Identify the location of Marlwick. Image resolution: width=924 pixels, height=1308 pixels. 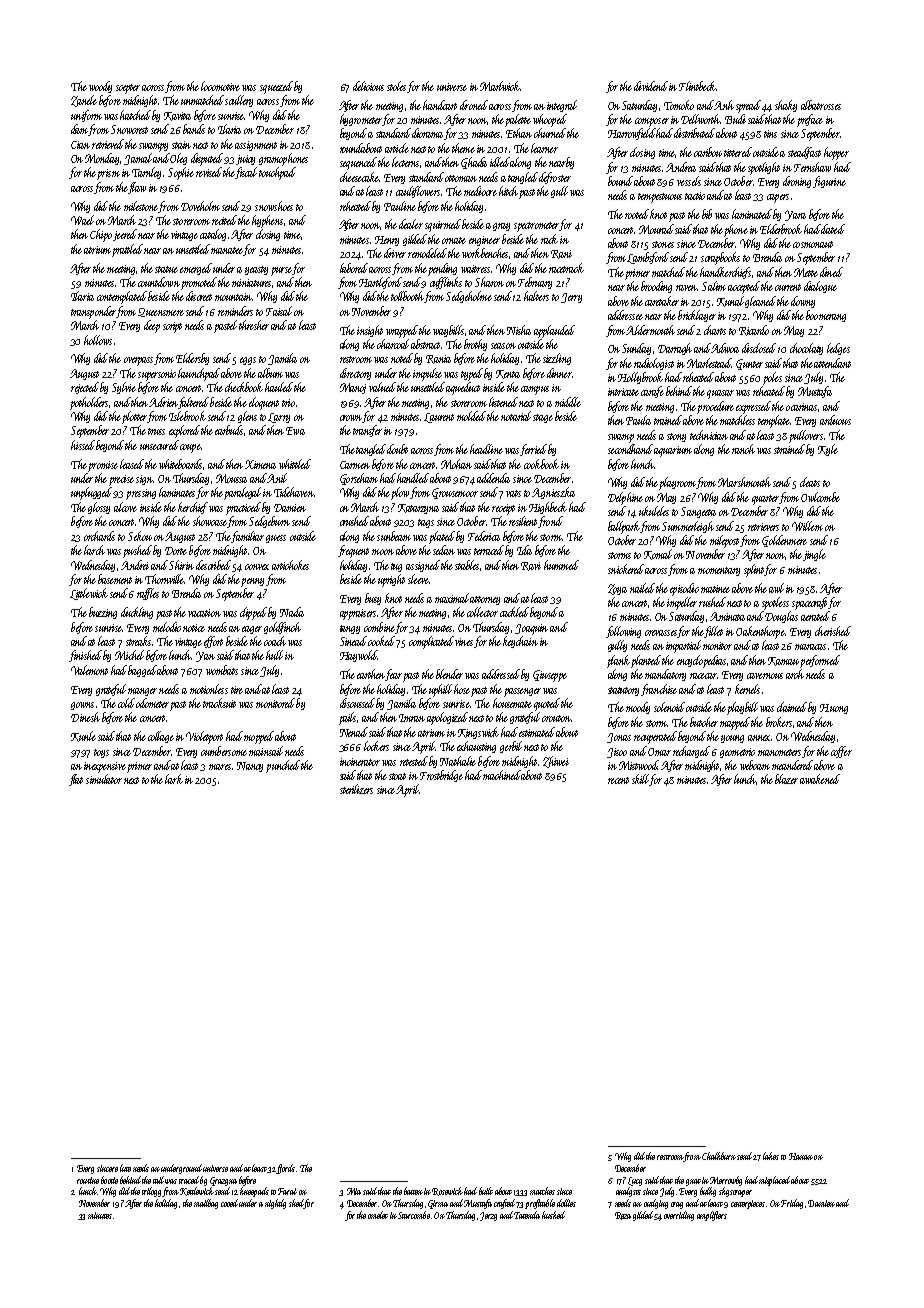
(500, 86).
